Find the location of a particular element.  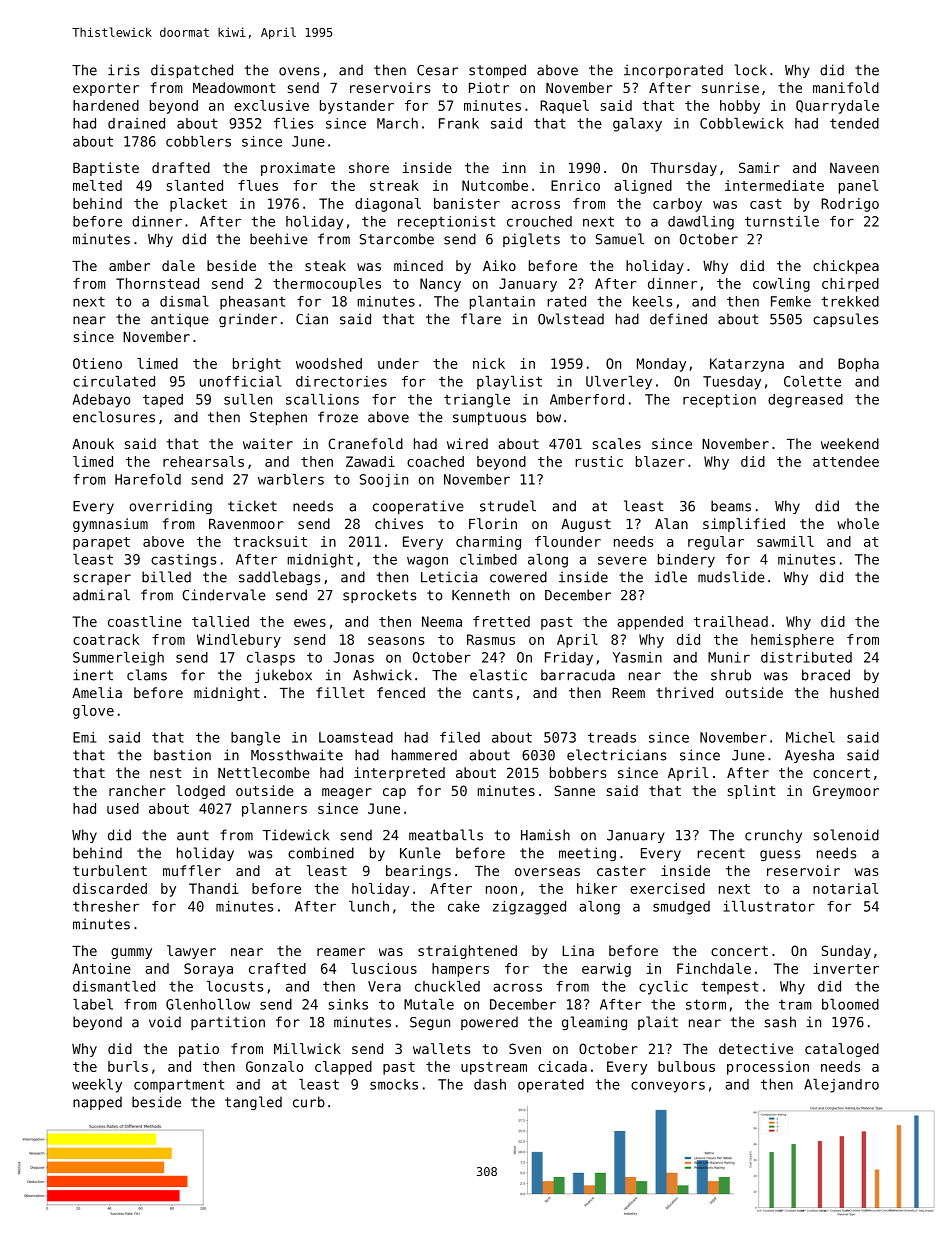

bearings is located at coordinates (418, 872).
